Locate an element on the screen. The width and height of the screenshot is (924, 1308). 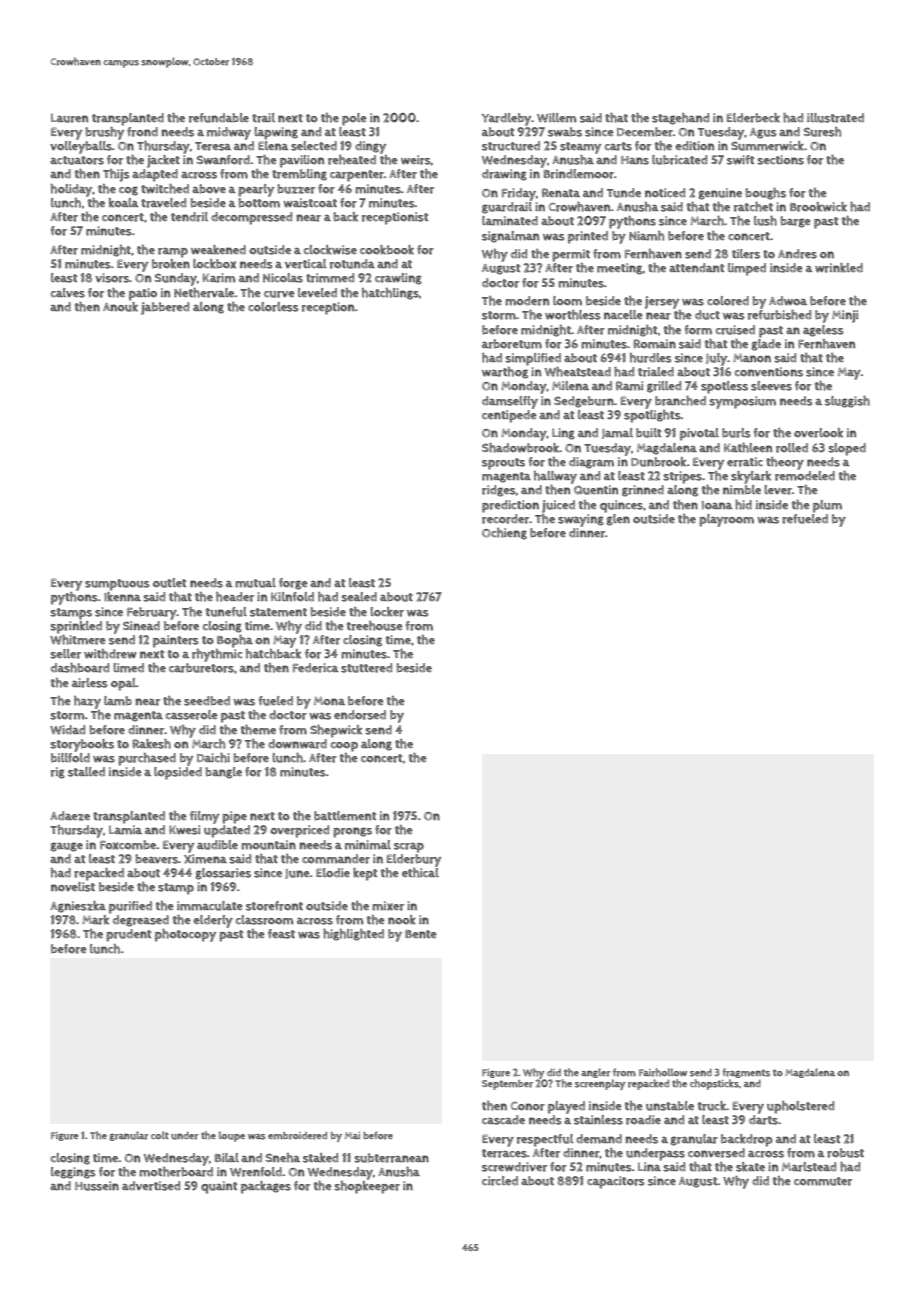
trail is located at coordinates (263, 118).
